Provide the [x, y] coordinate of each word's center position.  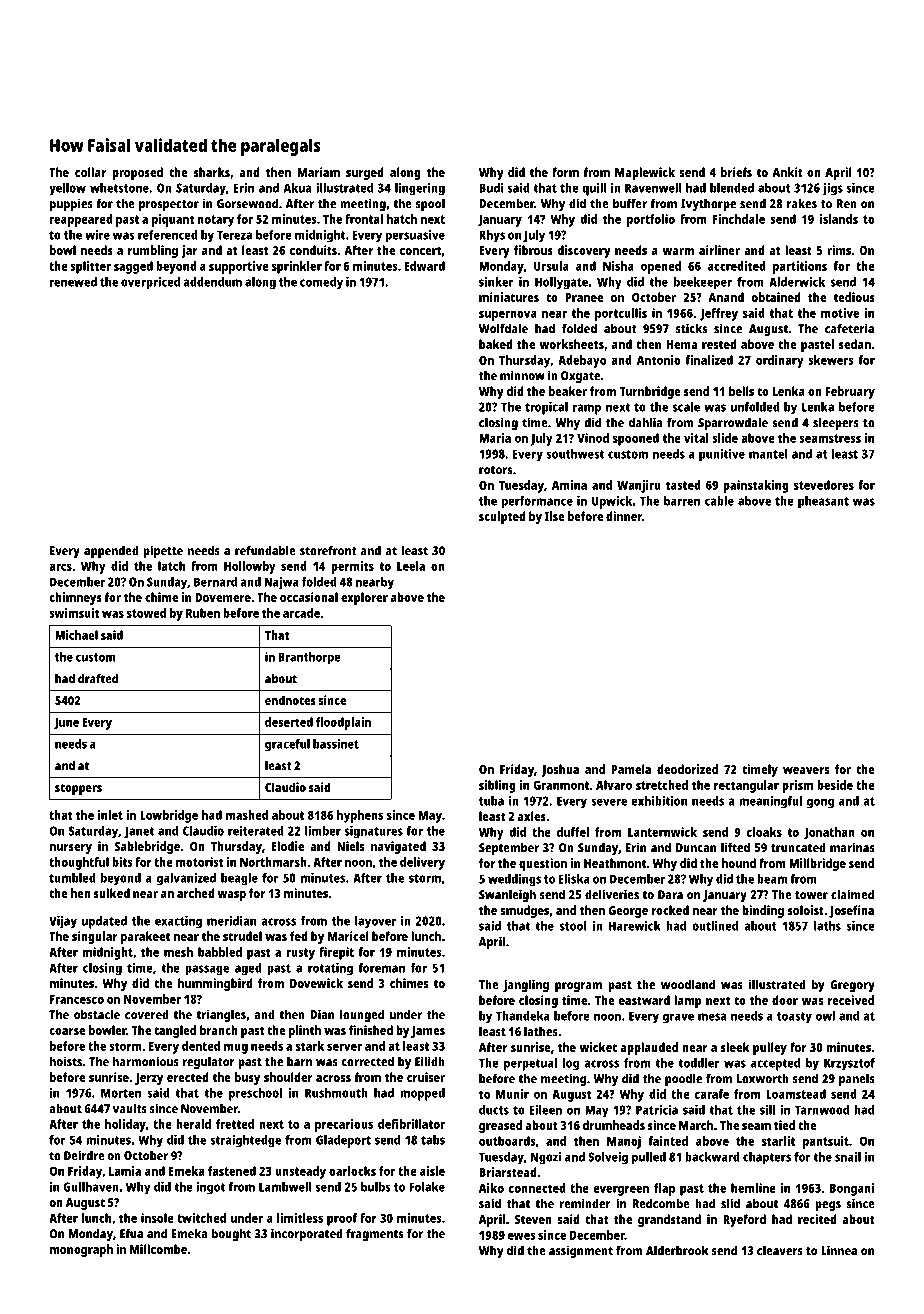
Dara [670, 895]
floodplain [343, 723]
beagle [239, 879]
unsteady [300, 1172]
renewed [73, 282]
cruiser [426, 1077]
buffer [630, 203]
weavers [806, 770]
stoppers [78, 789]
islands [839, 219]
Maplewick [645, 173]
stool [573, 926]
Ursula [551, 266]
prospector [169, 206]
